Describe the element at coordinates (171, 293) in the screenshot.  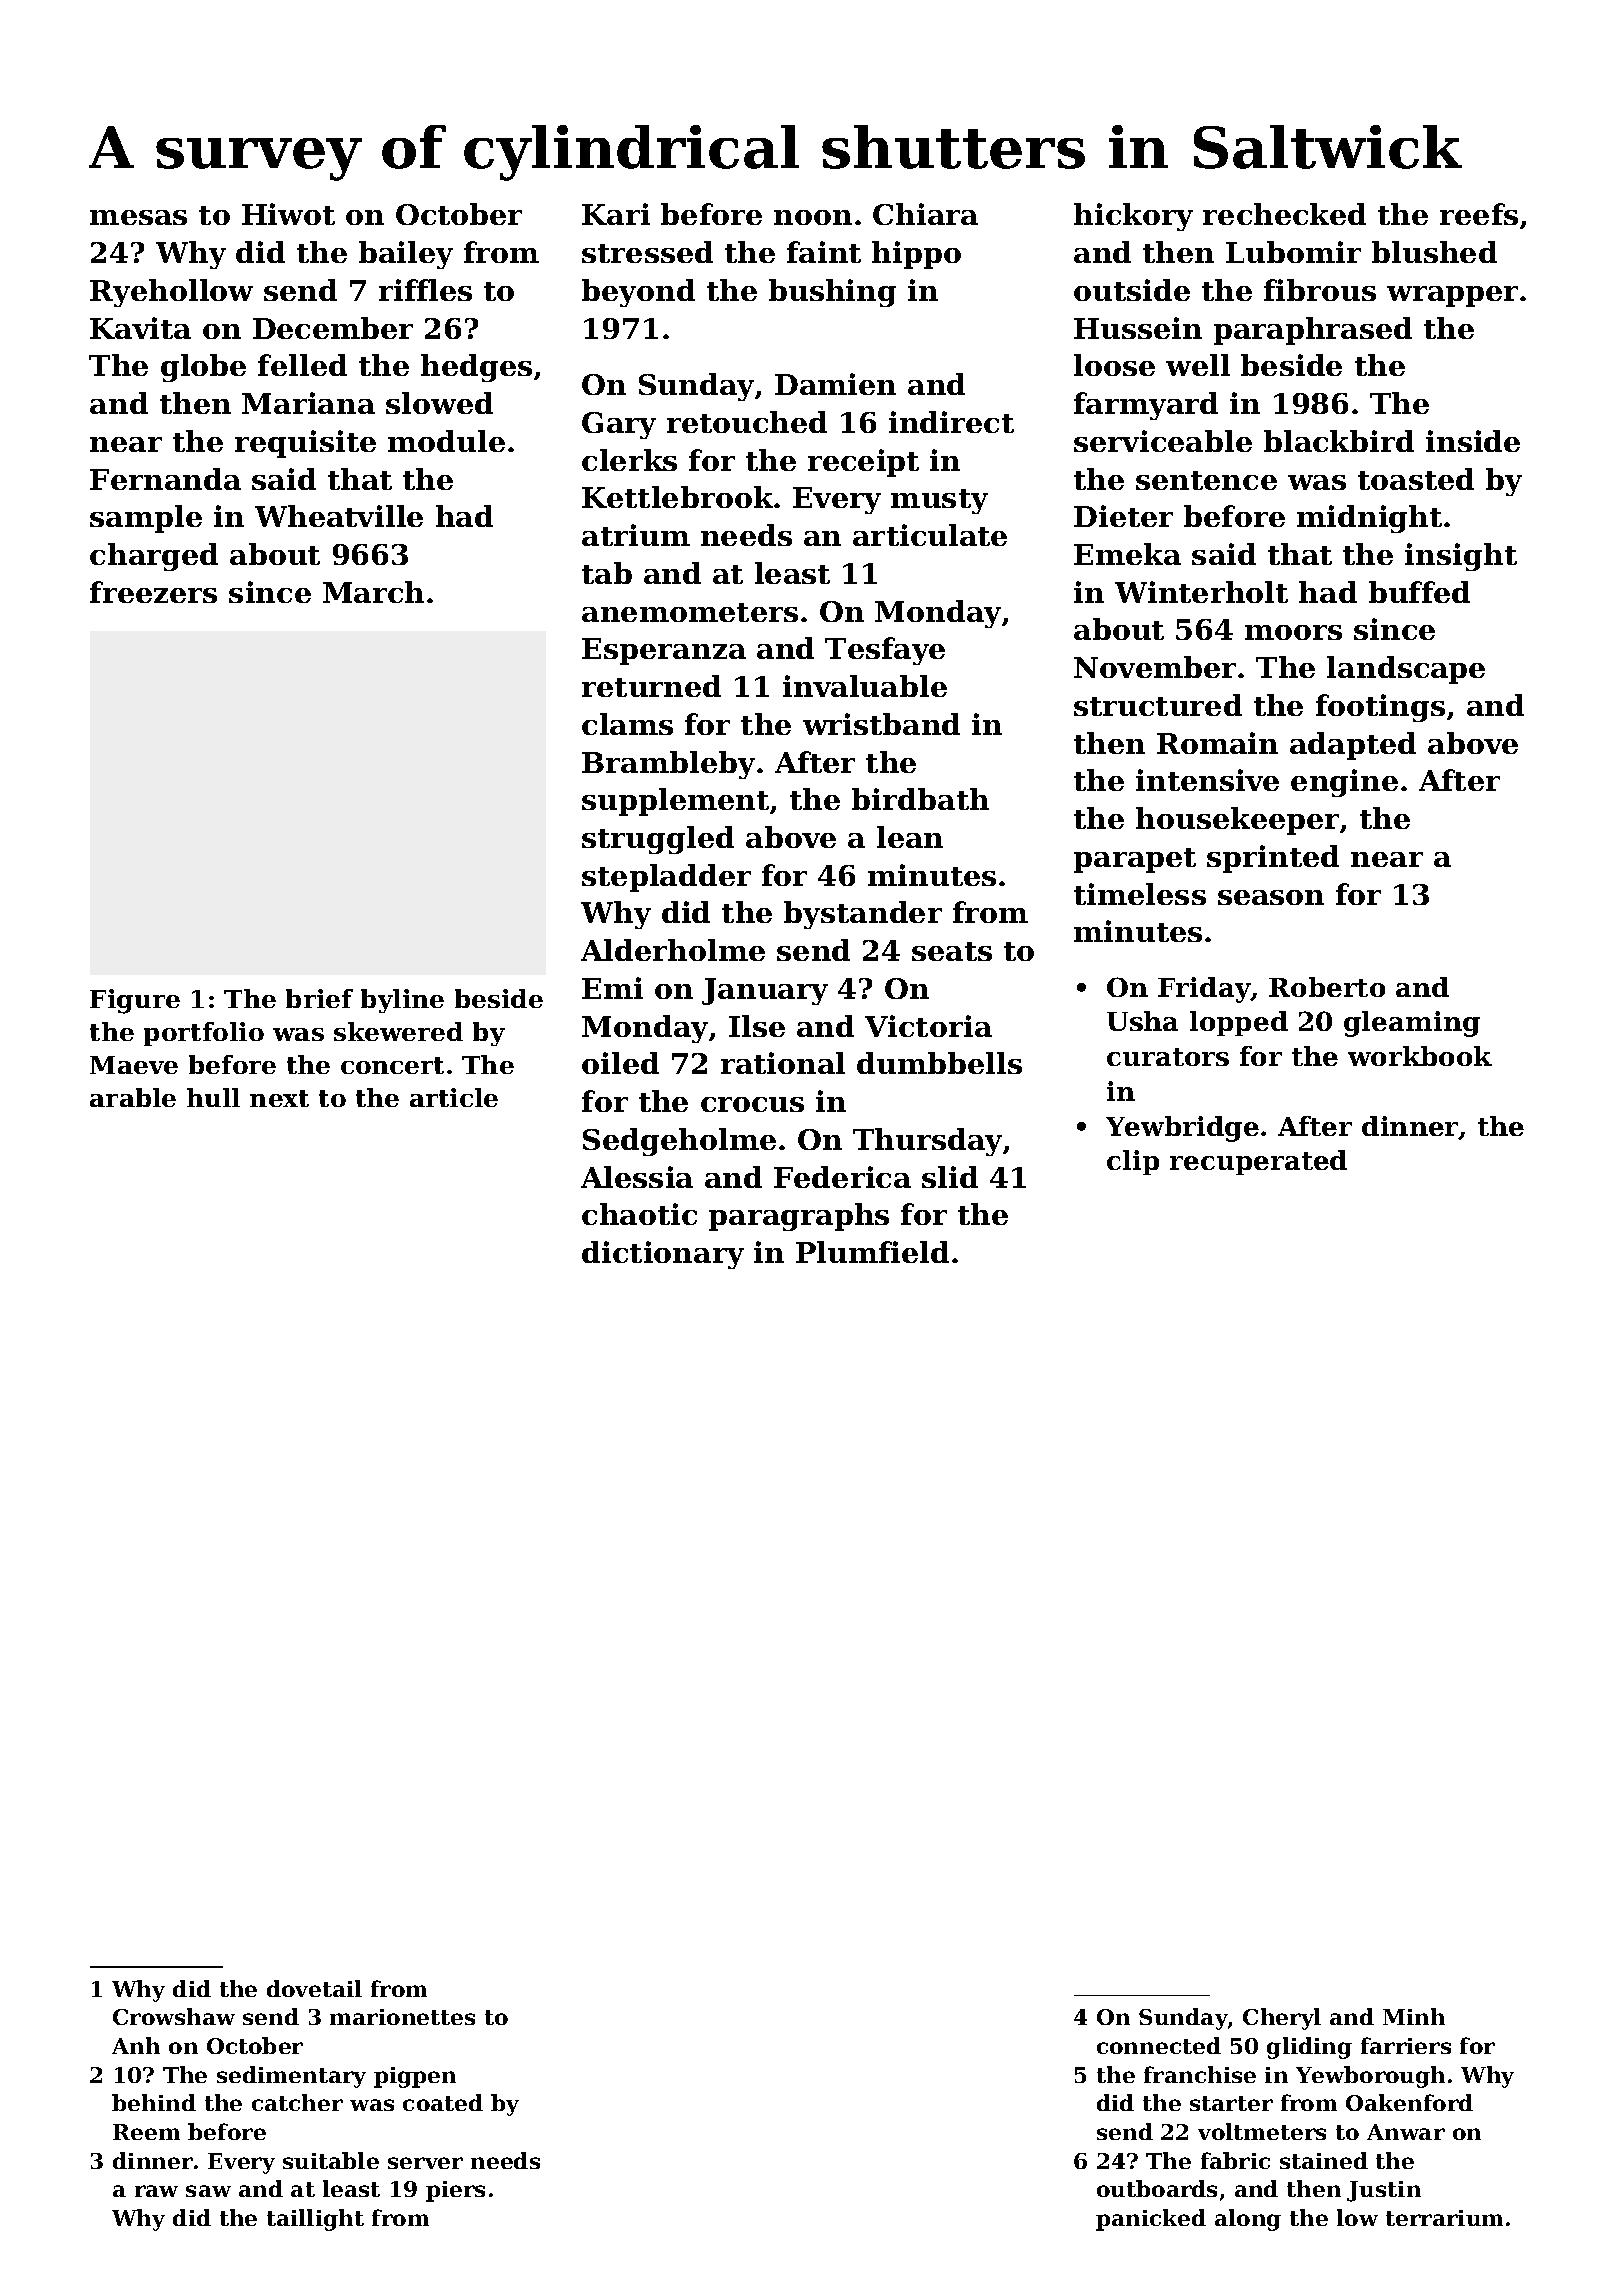
I see `Ryehollow` at that location.
